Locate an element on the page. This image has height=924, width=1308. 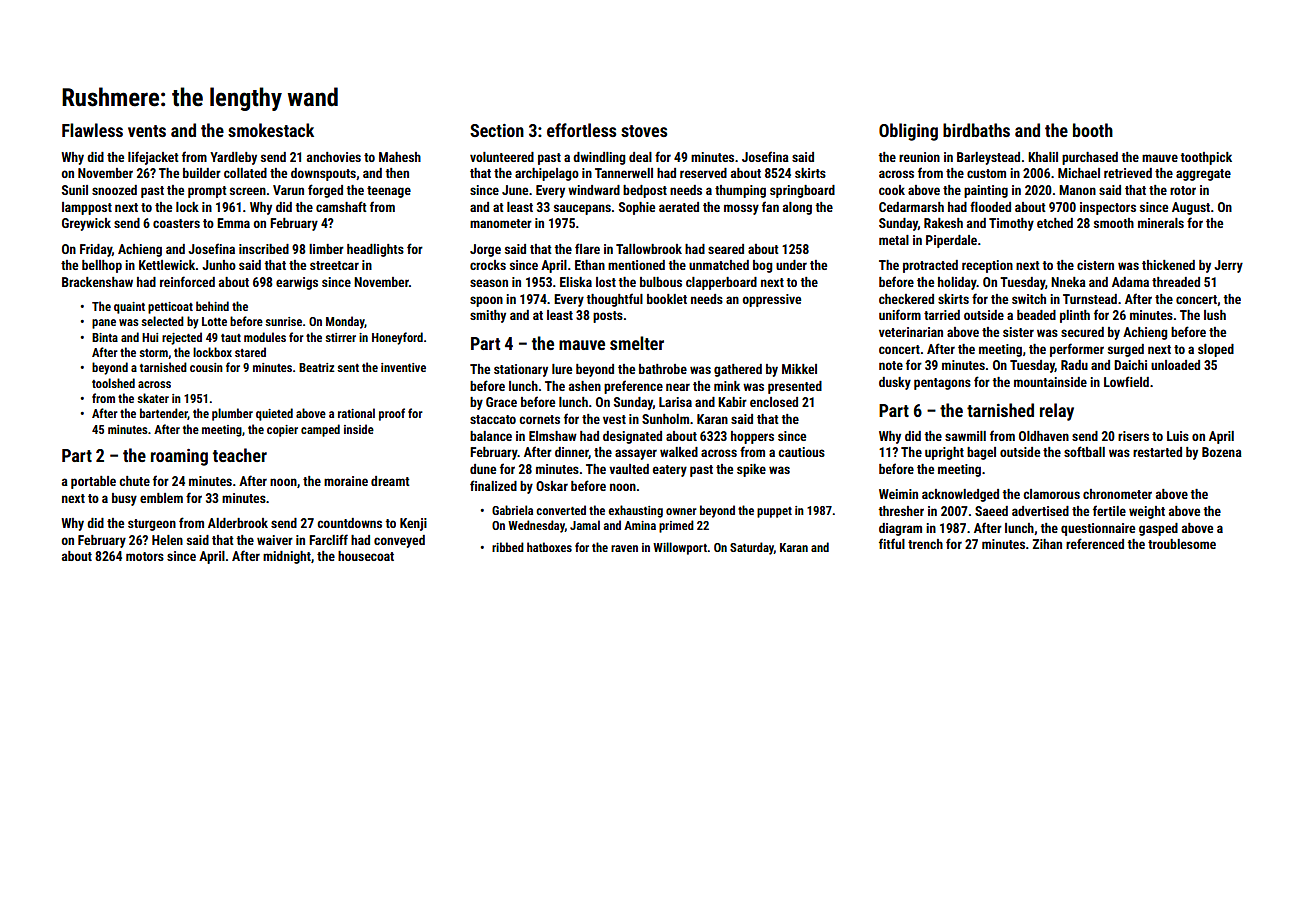
smokestack is located at coordinates (271, 130).
